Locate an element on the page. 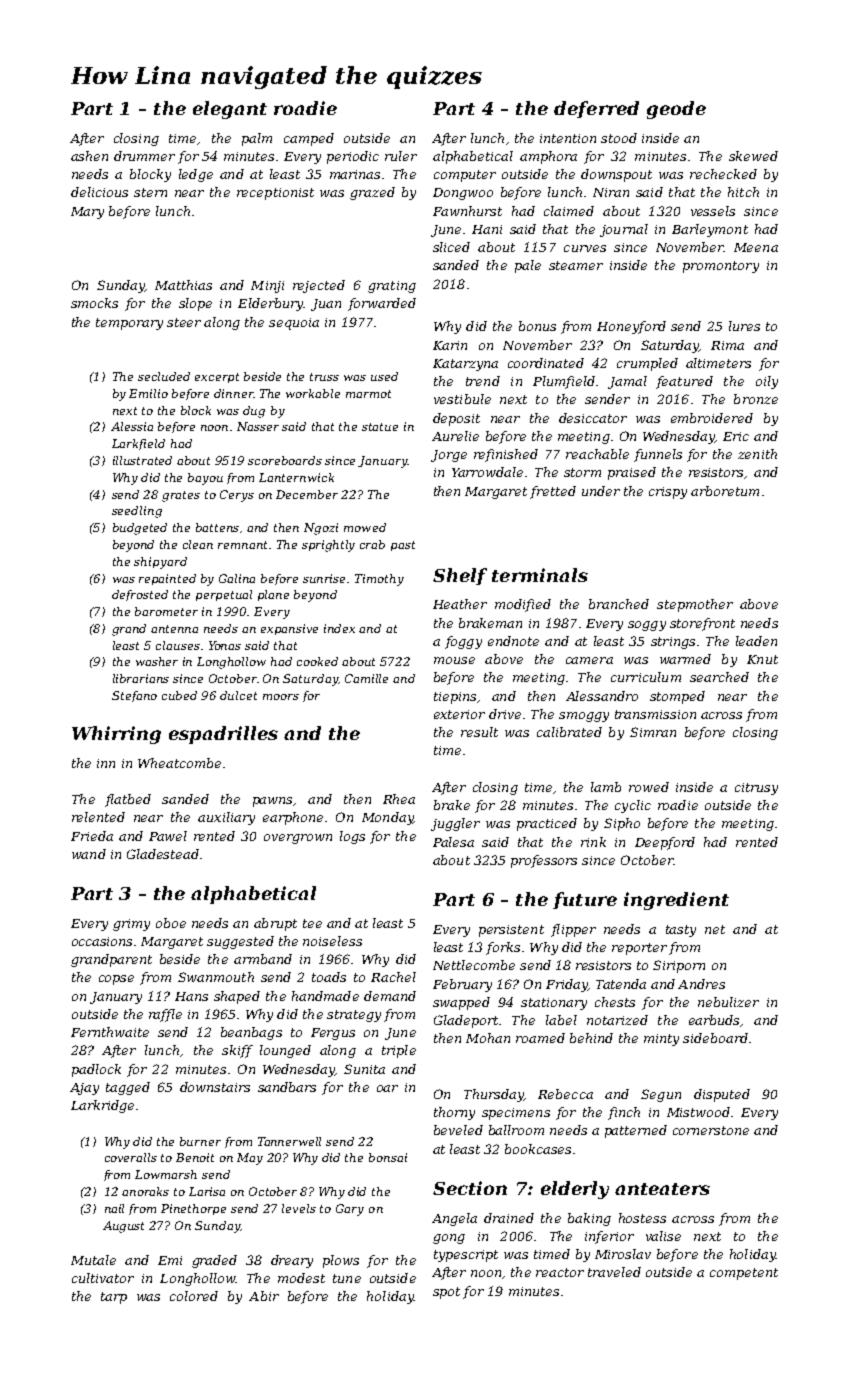 The height and width of the page is (1400, 849). minty is located at coordinates (661, 1040).
